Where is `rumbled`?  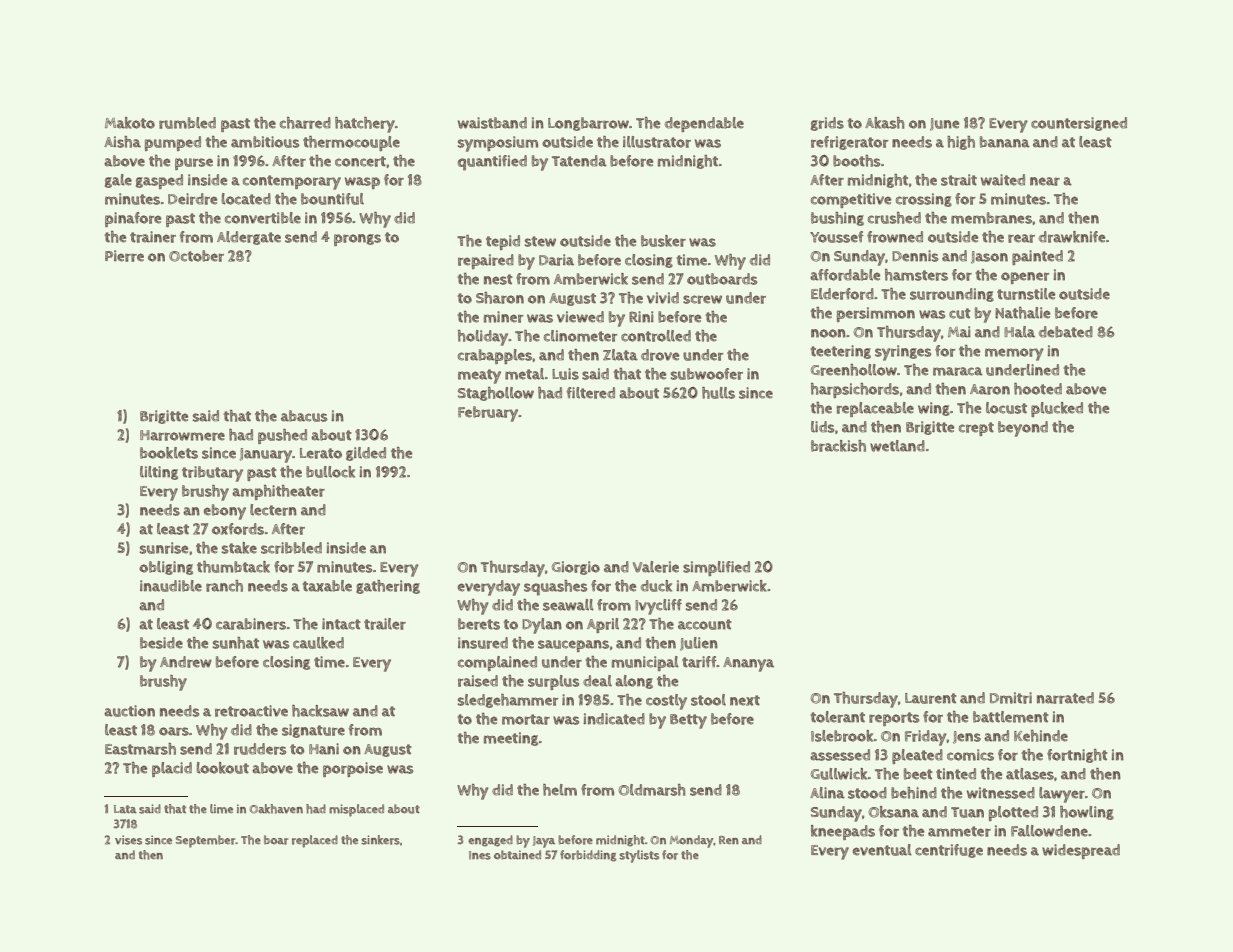
rumbled is located at coordinates (187, 123).
